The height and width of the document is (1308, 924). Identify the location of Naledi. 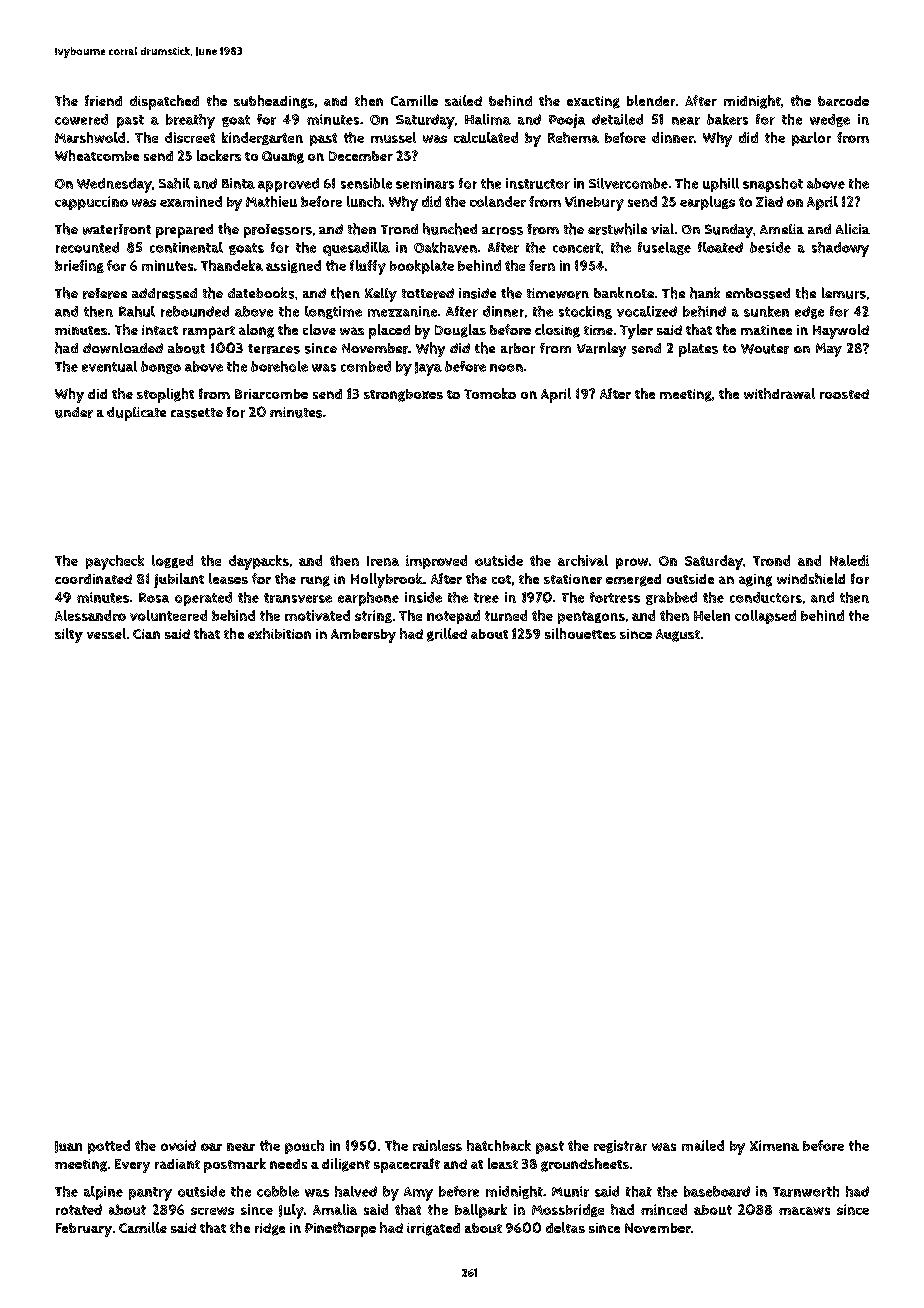
(849, 560).
